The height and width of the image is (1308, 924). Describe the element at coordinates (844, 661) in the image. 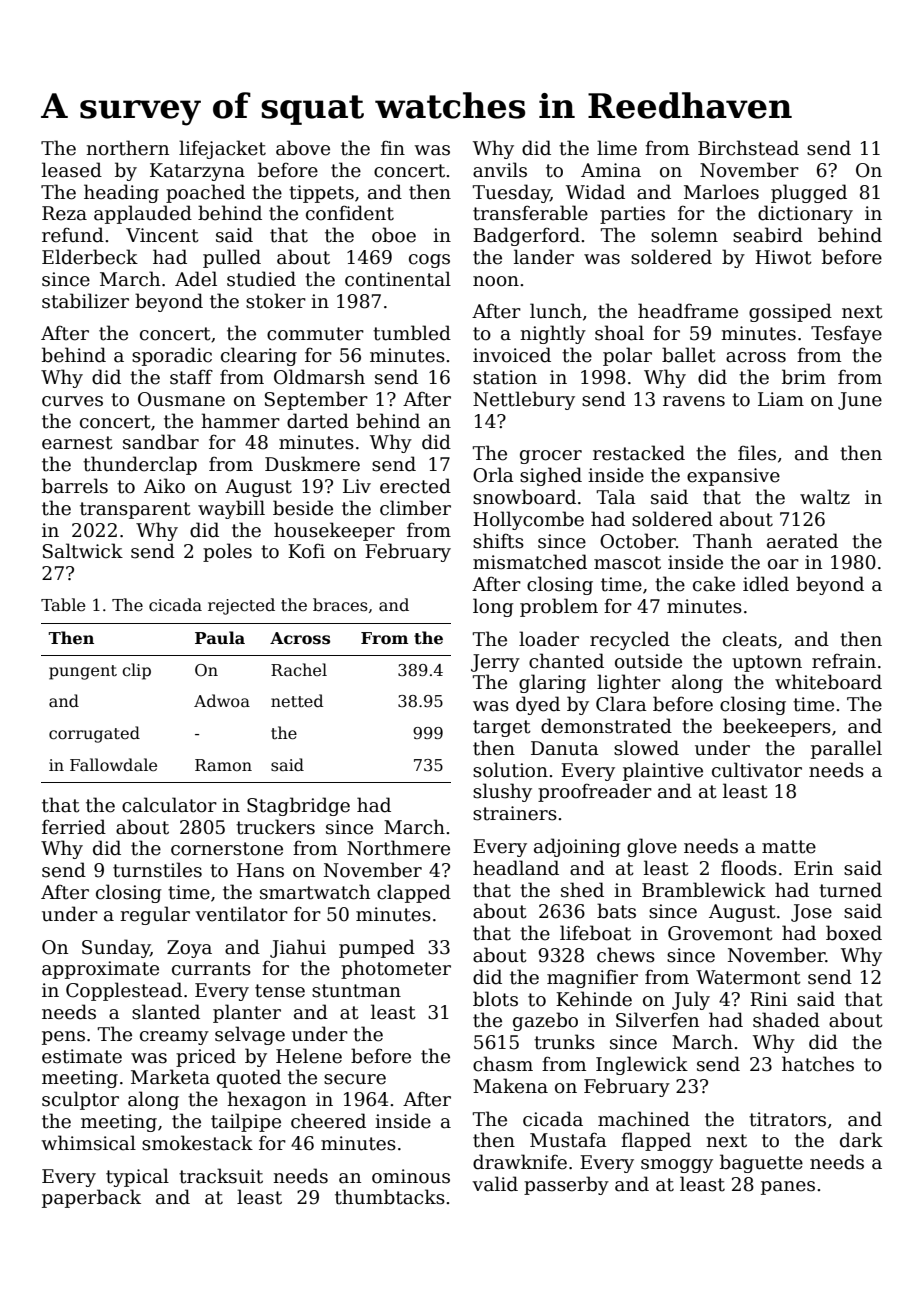

I see `refrain` at that location.
